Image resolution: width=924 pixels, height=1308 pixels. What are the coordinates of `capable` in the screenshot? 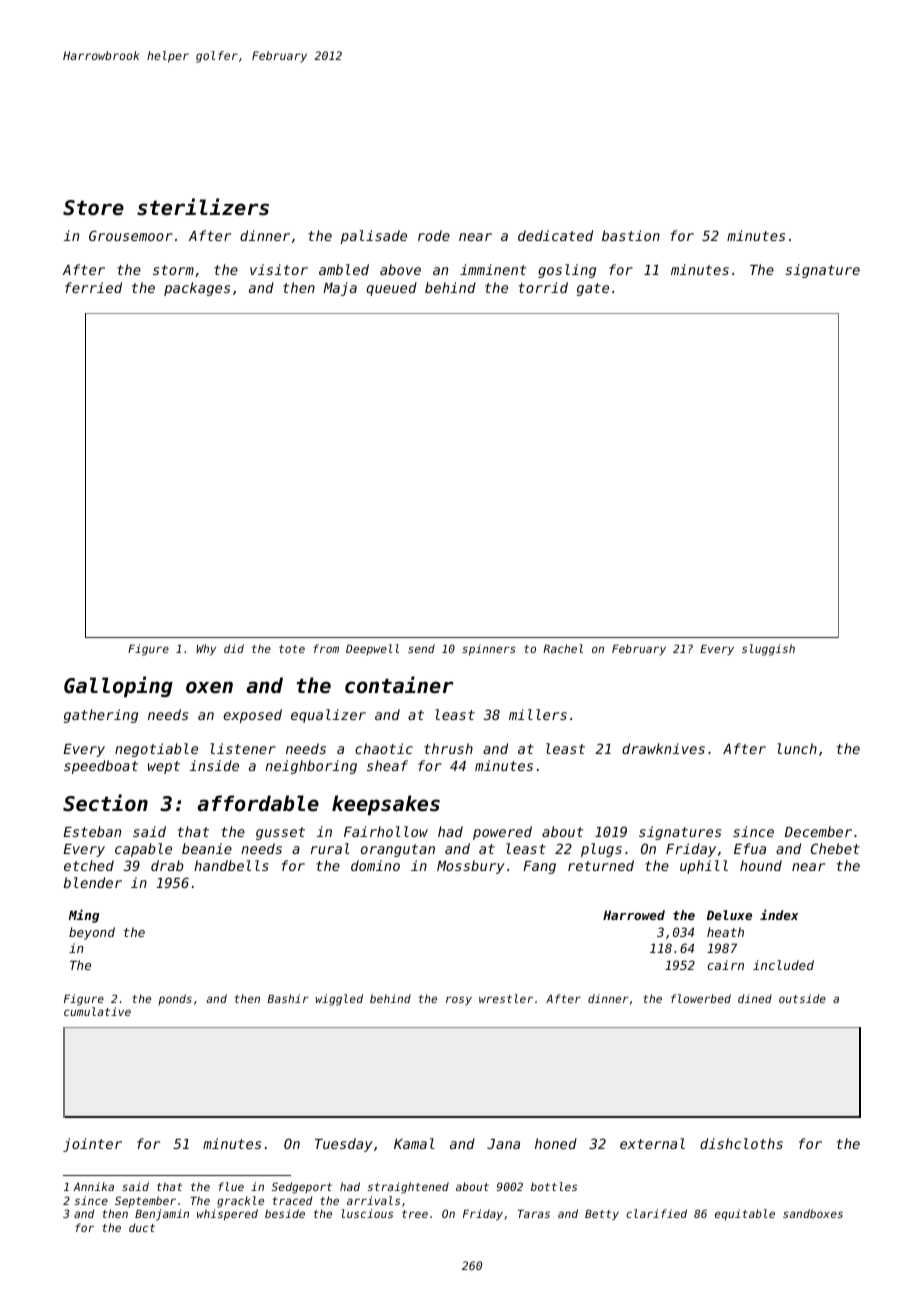 It's located at (143, 850).
